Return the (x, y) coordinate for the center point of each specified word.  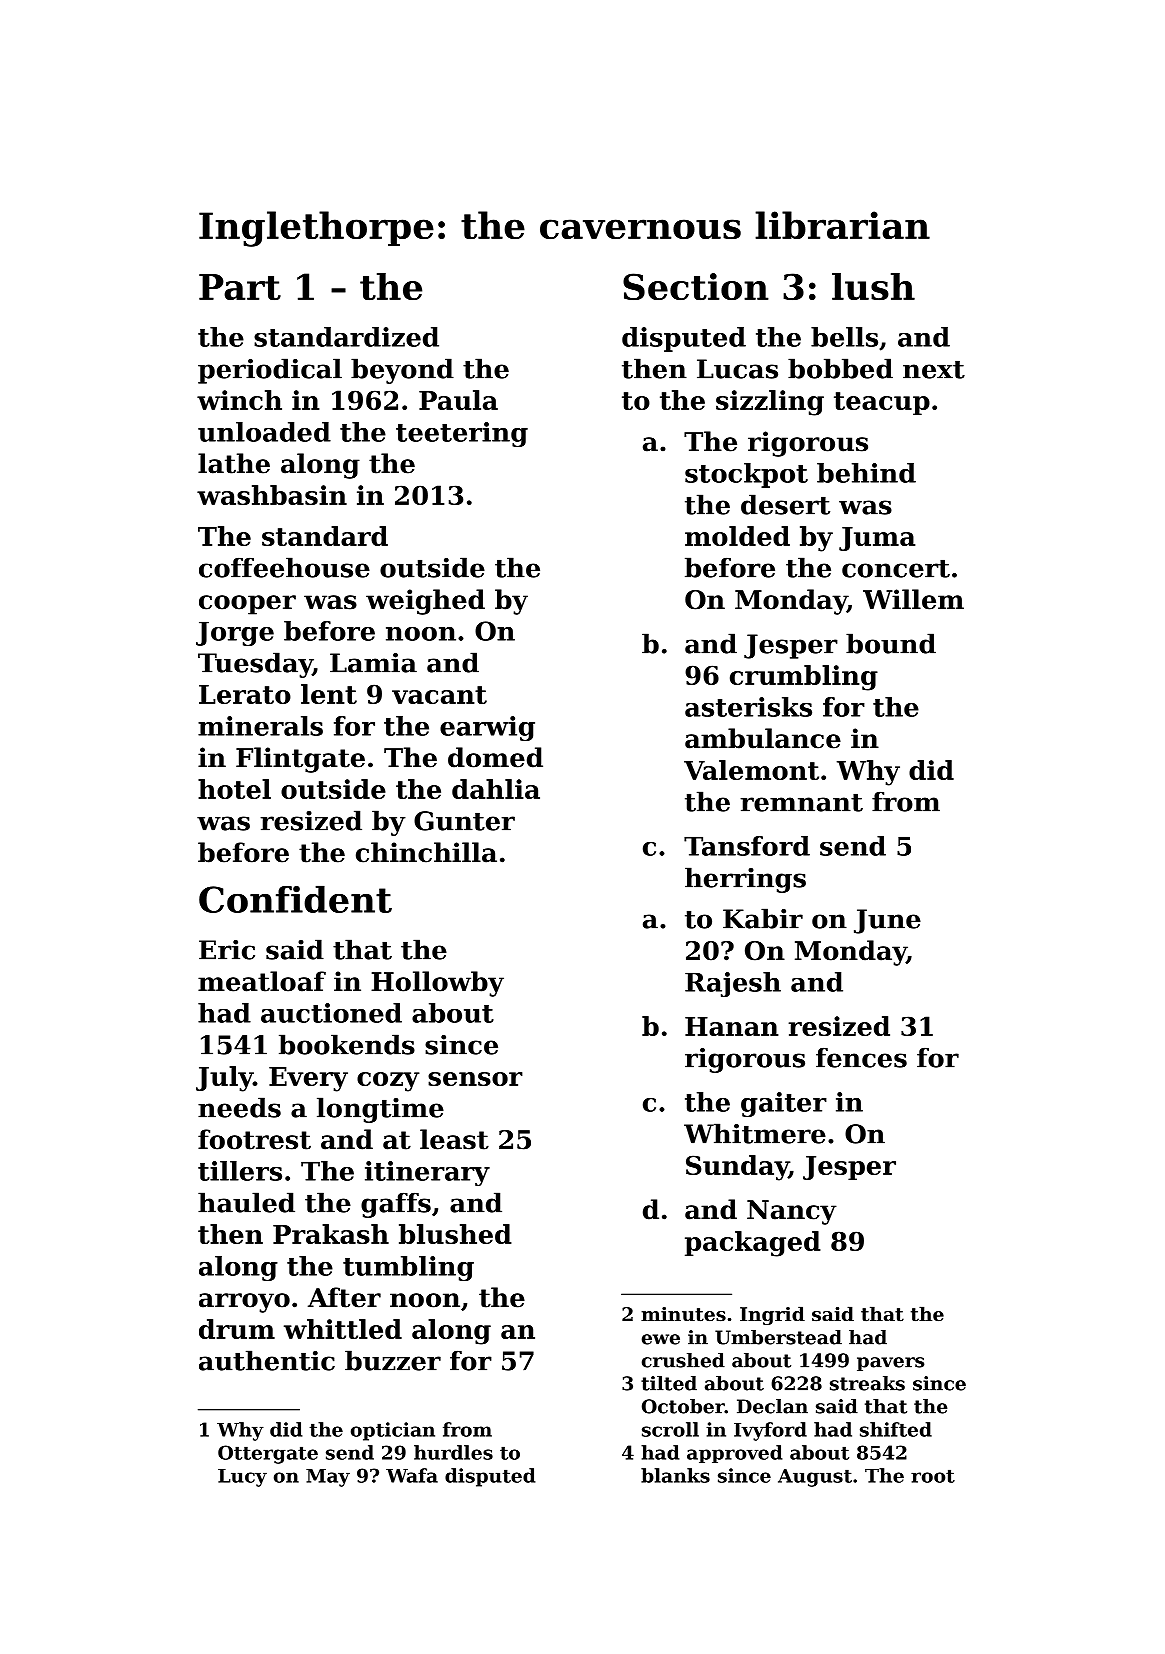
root (933, 1476)
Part (240, 287)
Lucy (242, 1478)
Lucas (737, 369)
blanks (675, 1475)
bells (844, 337)
